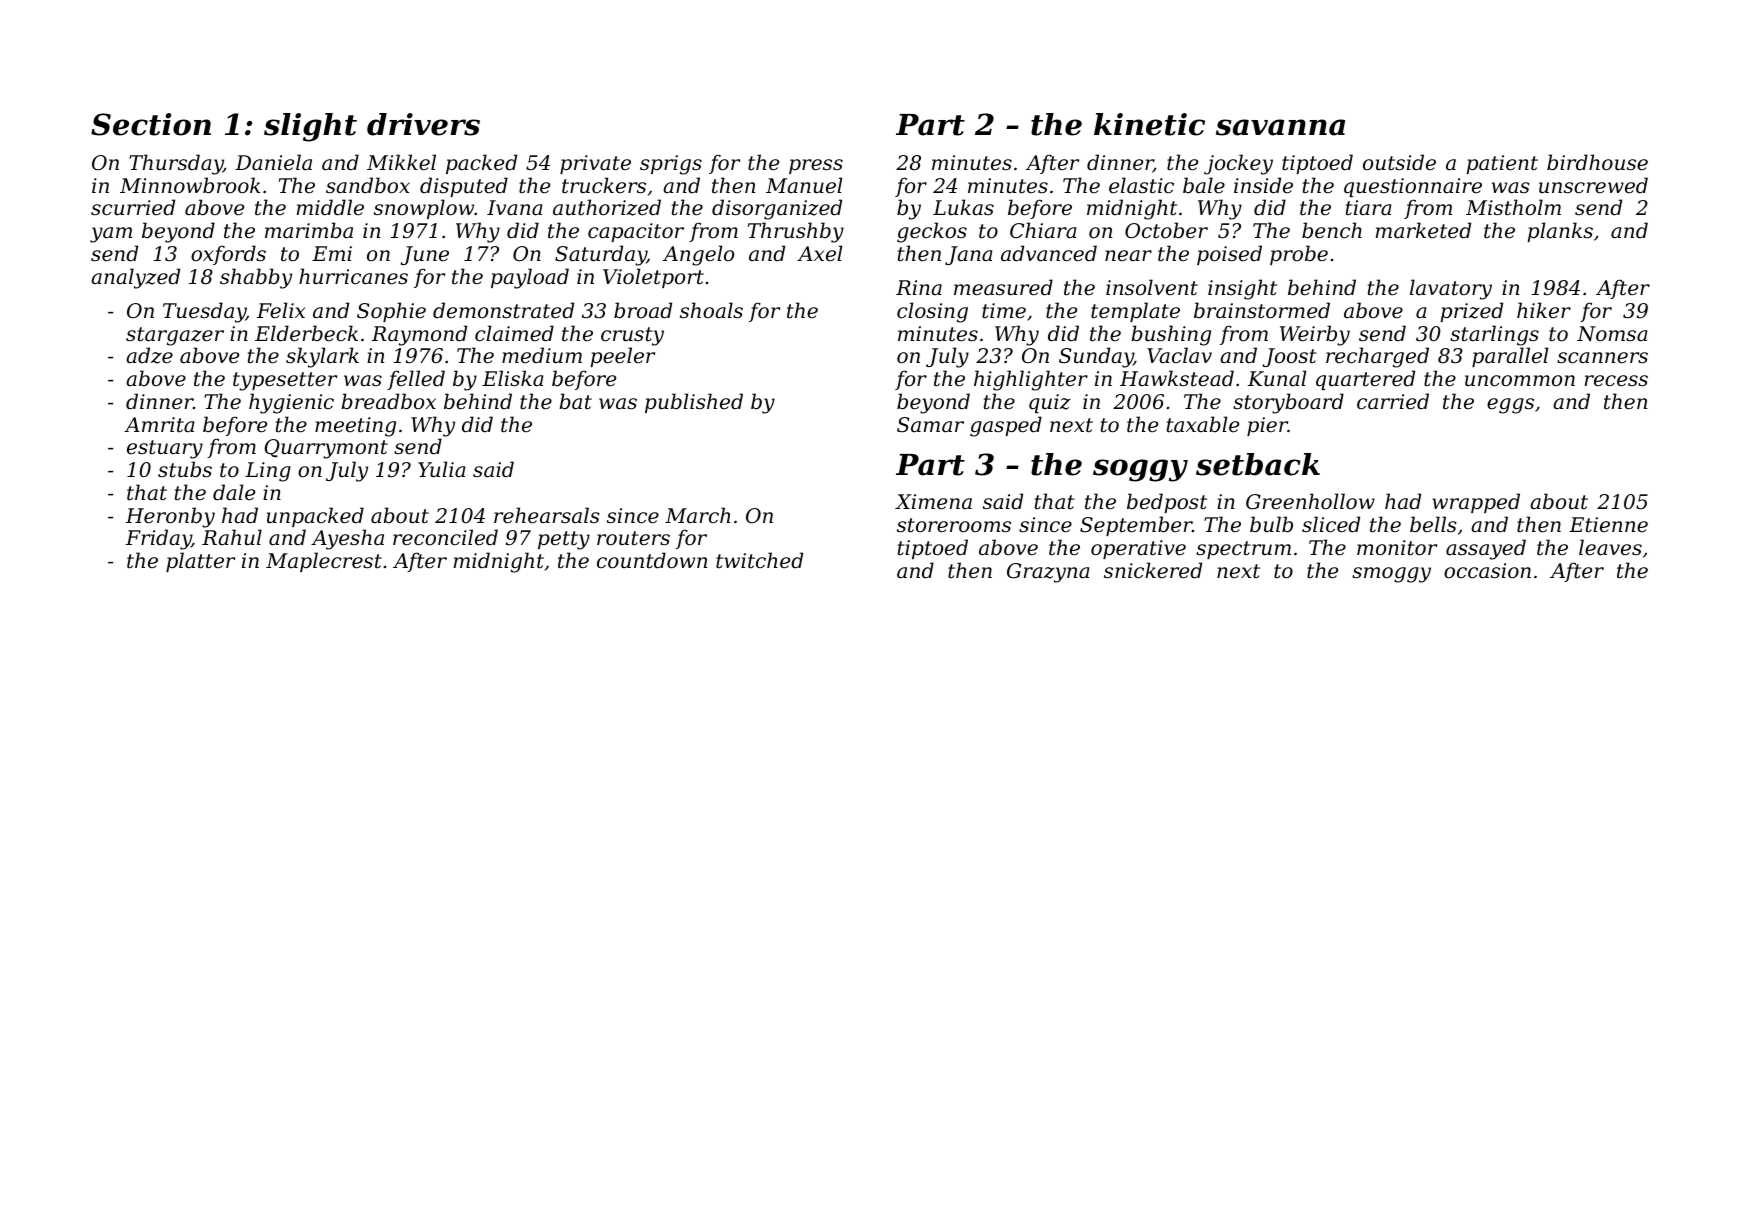 Image resolution: width=1740 pixels, height=1230 pixels. What do you see at coordinates (968, 255) in the image?
I see `Jana` at bounding box center [968, 255].
